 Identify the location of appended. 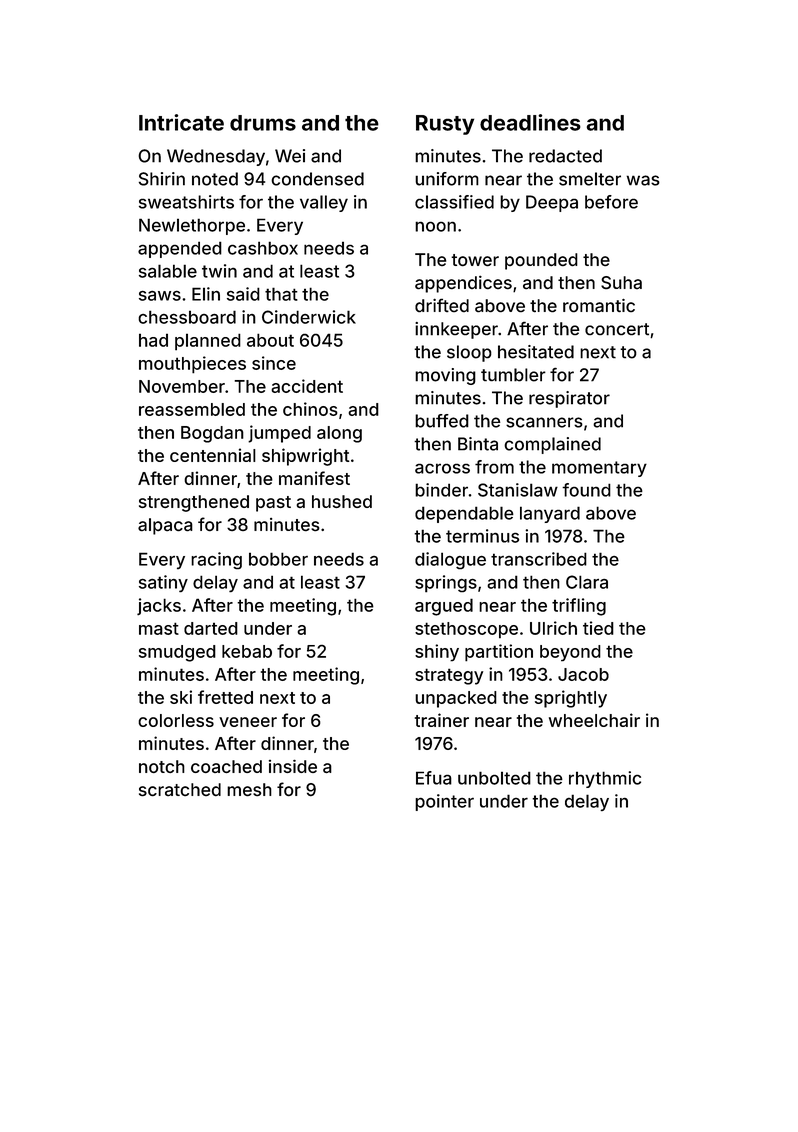
(180, 249).
